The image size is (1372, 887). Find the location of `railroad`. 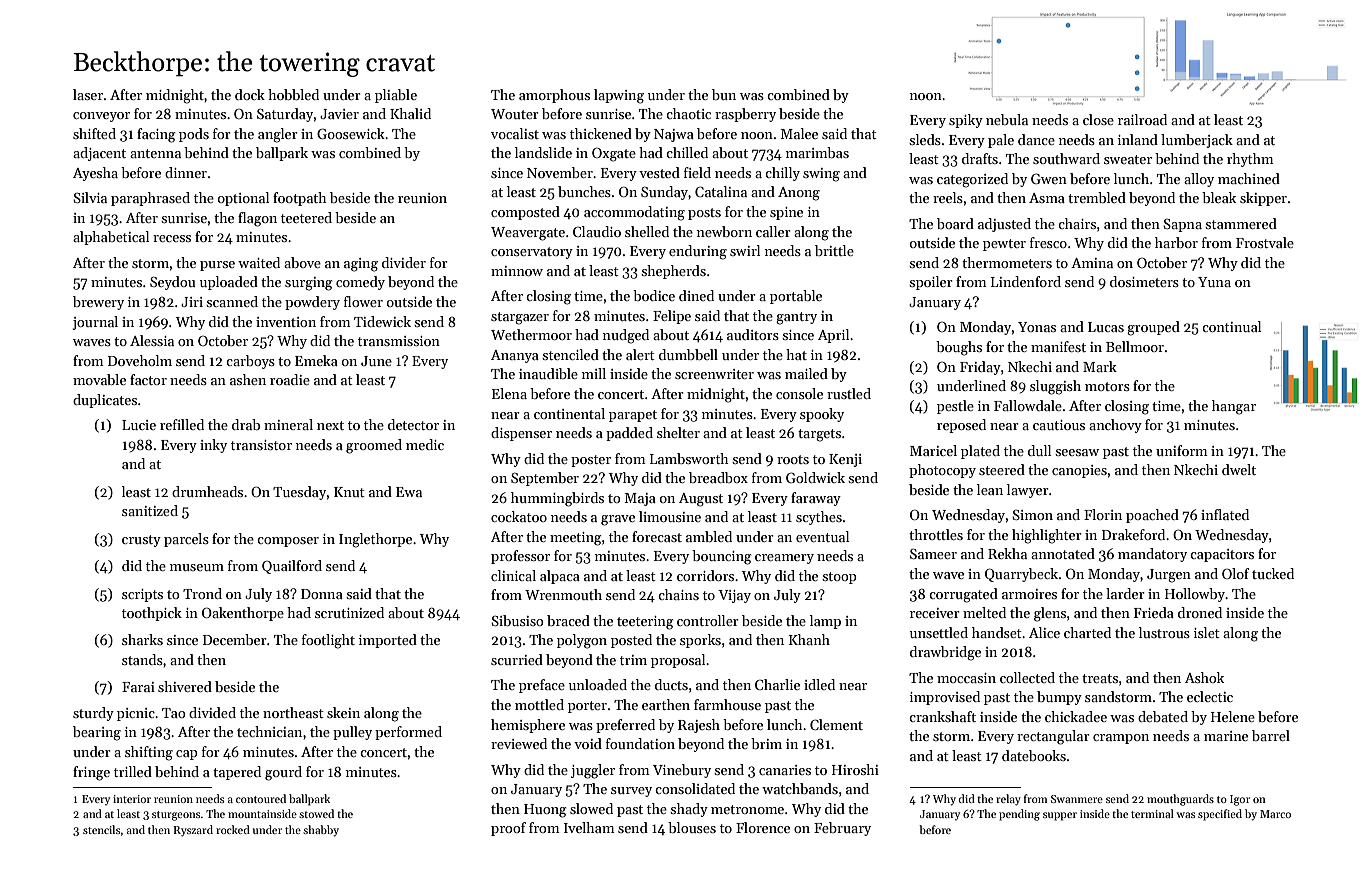

railroad is located at coordinates (1142, 119).
